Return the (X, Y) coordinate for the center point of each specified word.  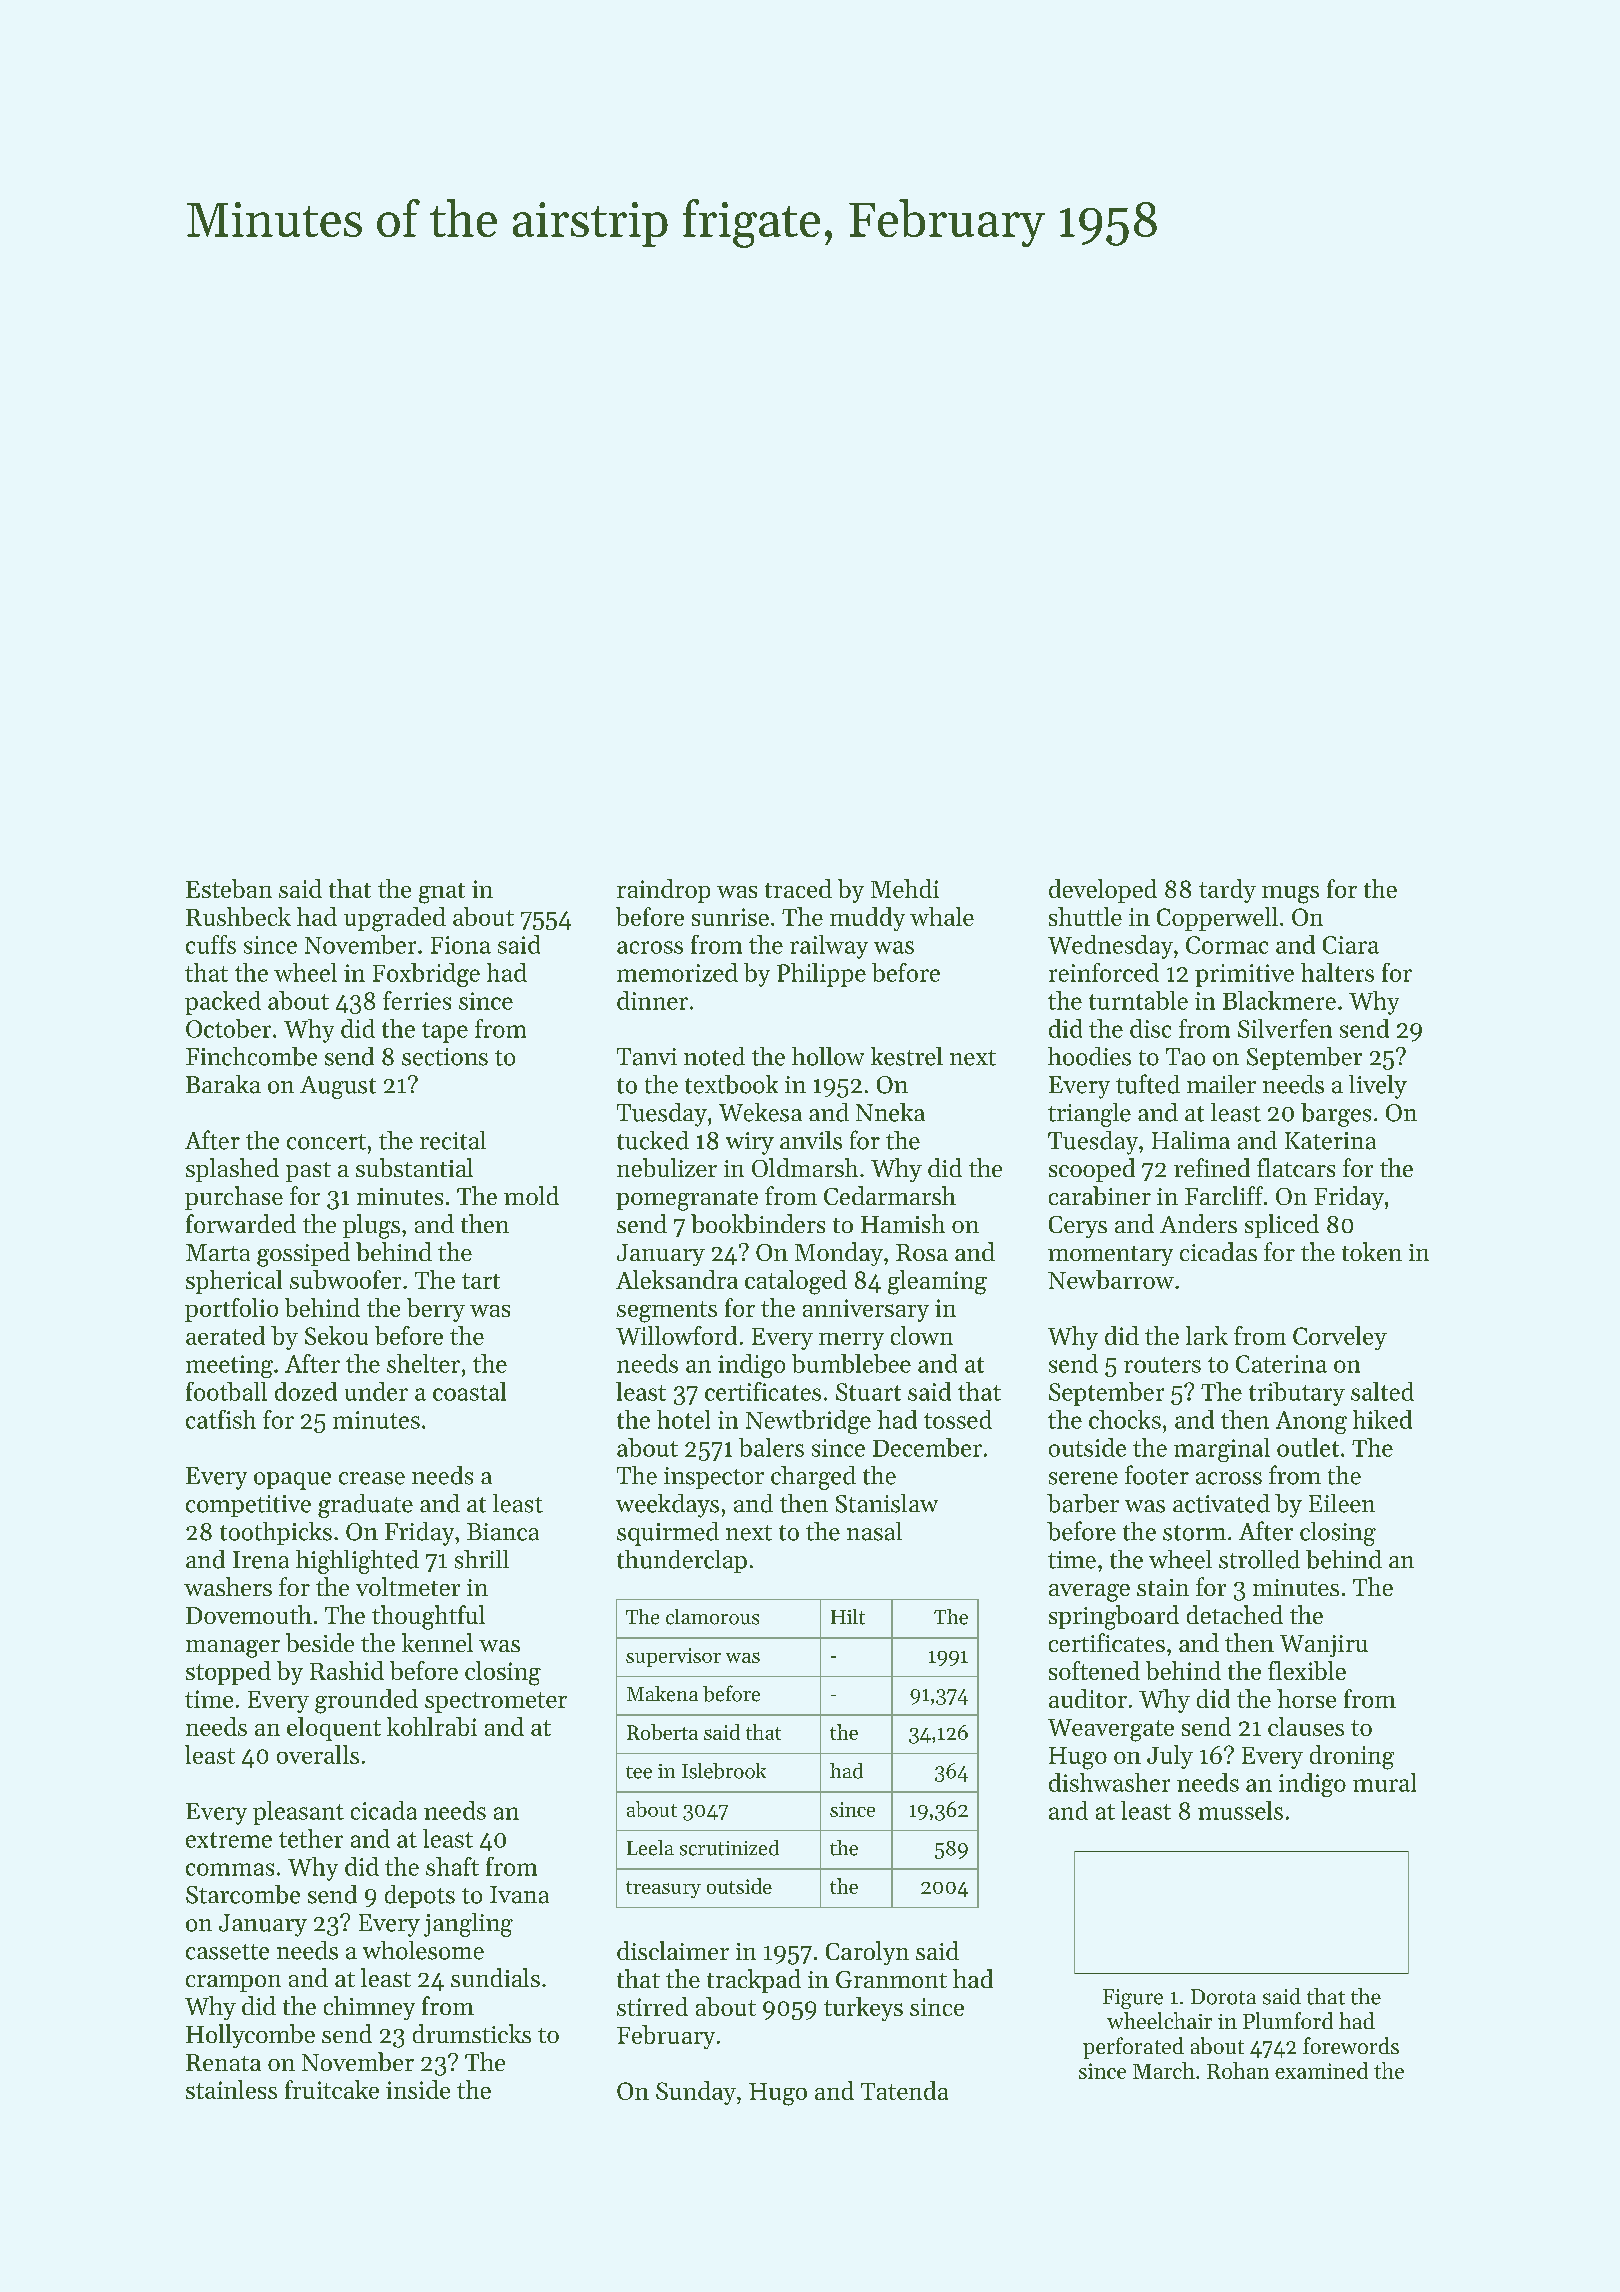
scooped (1092, 1170)
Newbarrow (1111, 1279)
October (228, 1028)
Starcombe (243, 1894)
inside (418, 2089)
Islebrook (724, 1771)
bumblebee (851, 1363)
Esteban (229, 888)
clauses (1306, 1726)
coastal (469, 1391)
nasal (874, 1531)
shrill (482, 1559)
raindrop (663, 891)
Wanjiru (1324, 1646)
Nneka (890, 1112)
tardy (1227, 891)
